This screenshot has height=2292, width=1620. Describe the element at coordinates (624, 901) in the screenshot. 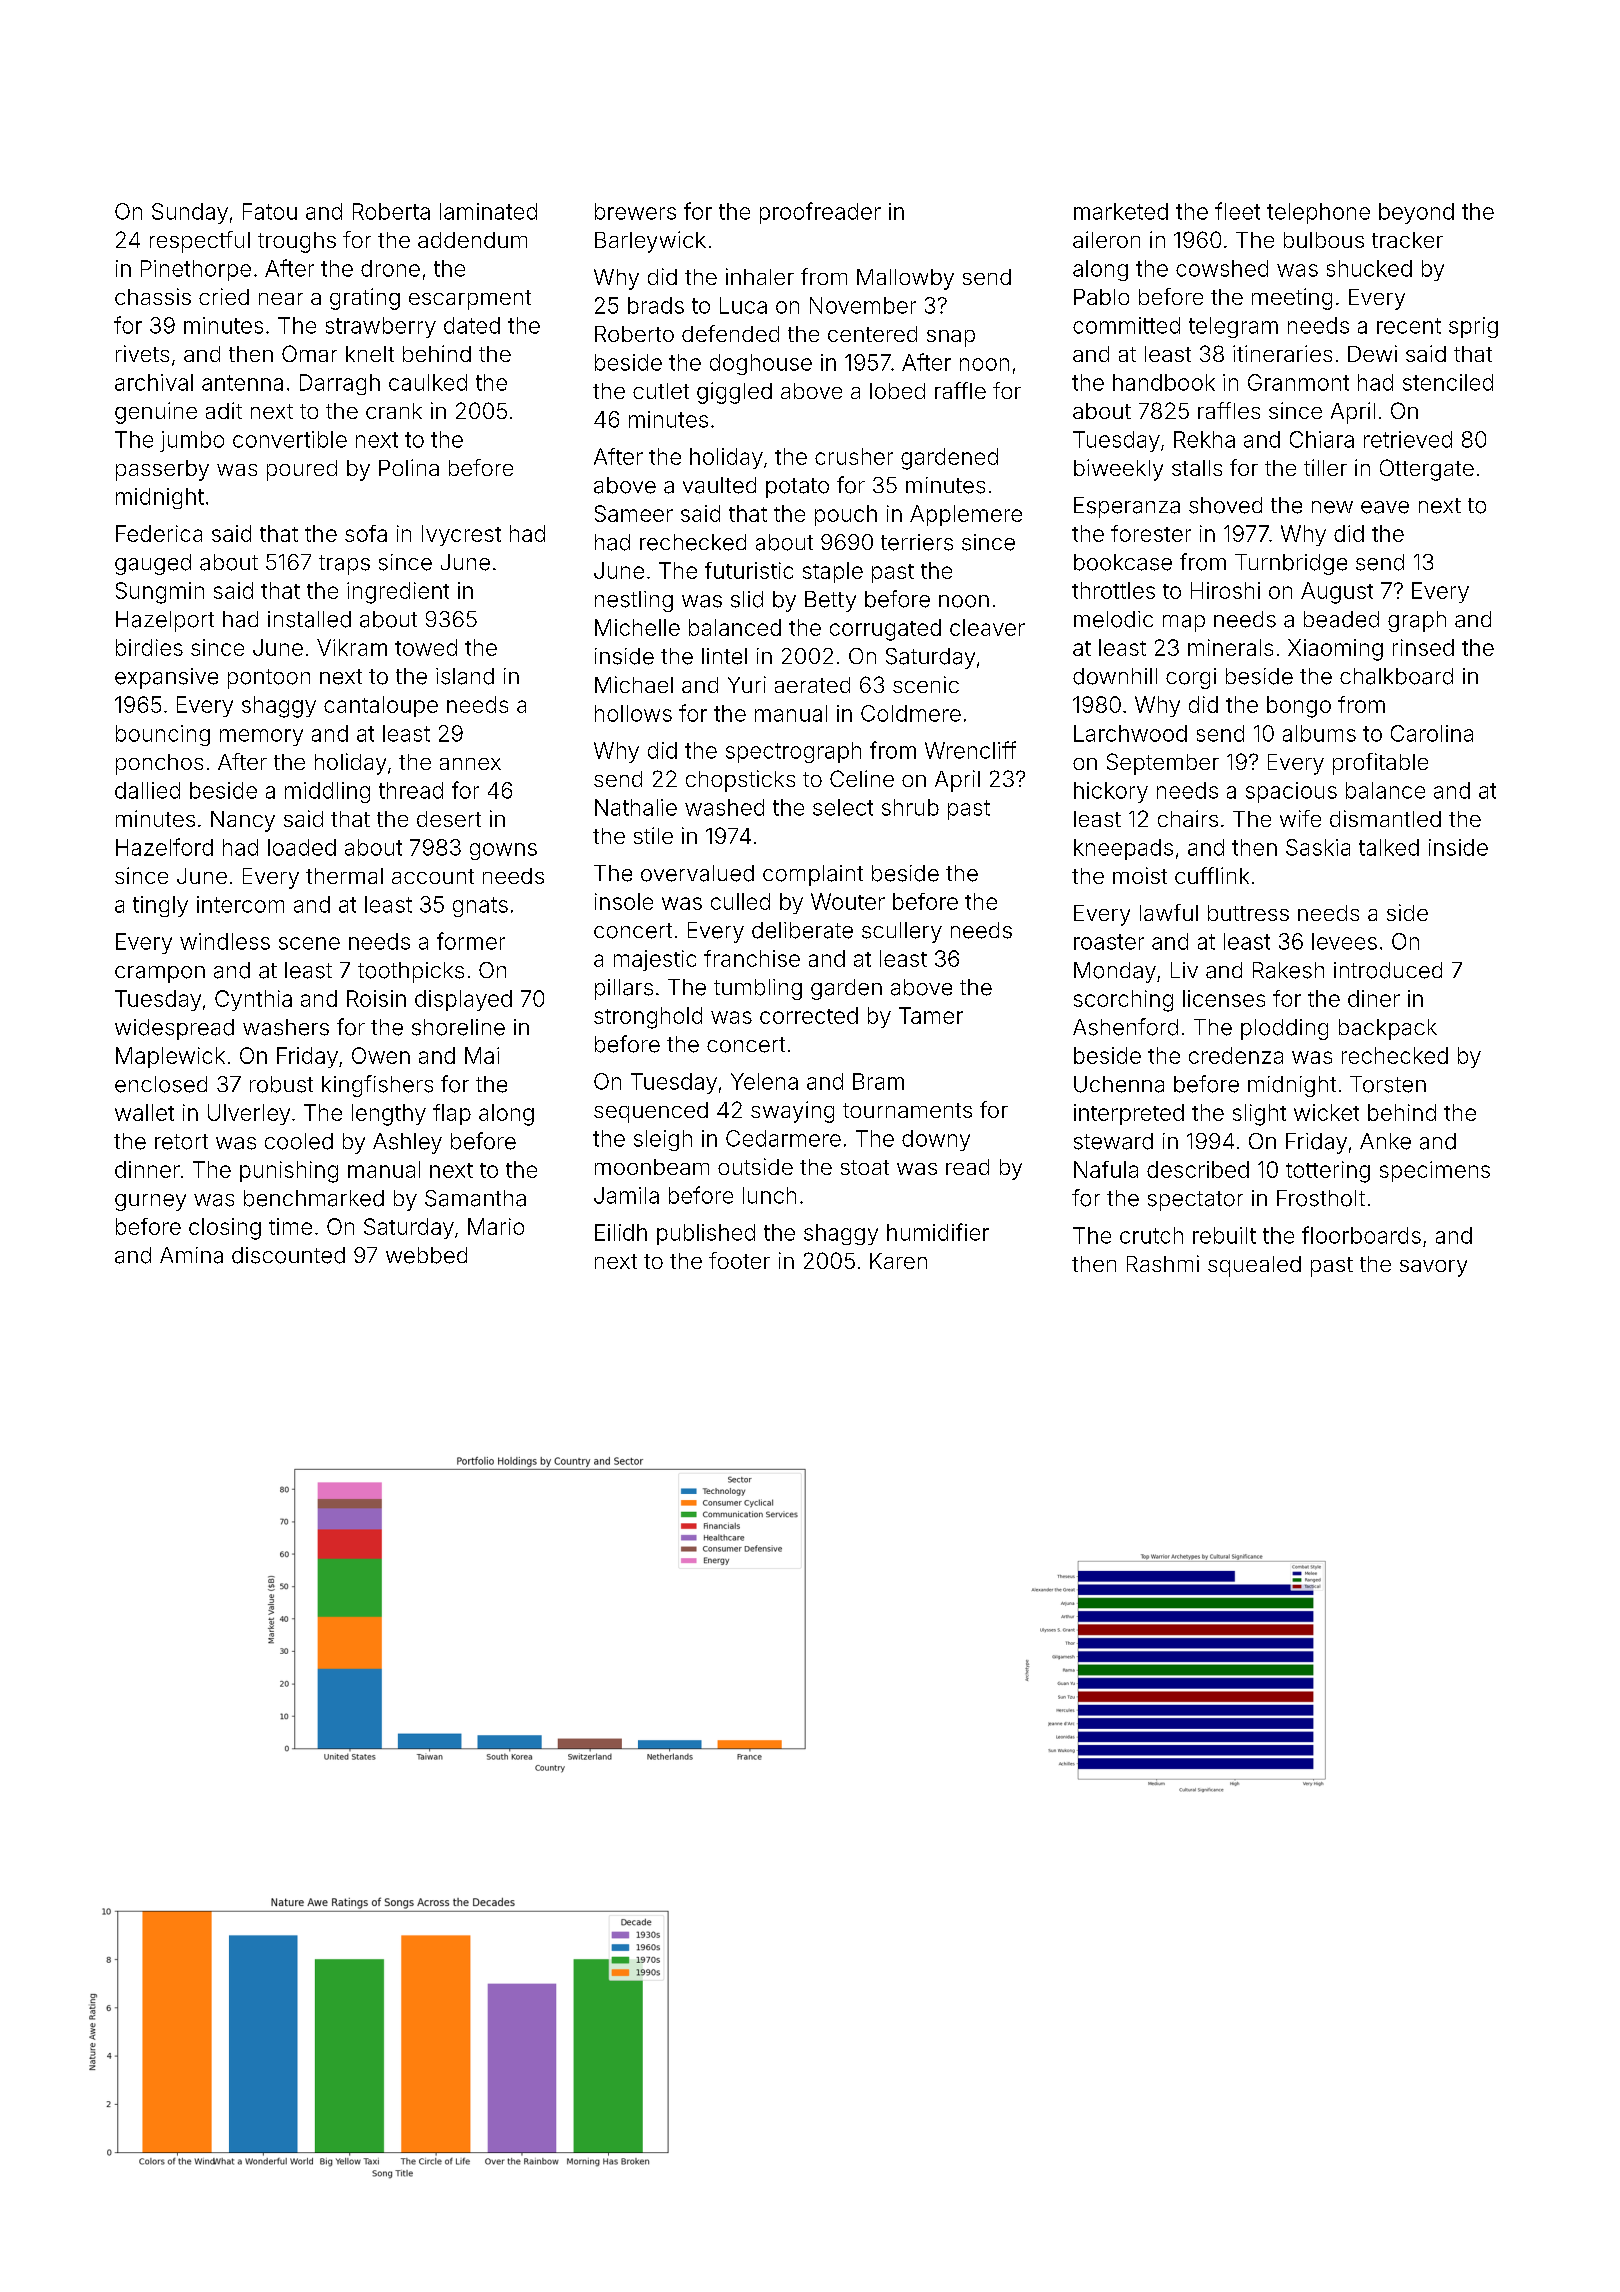

I see `insole` at that location.
